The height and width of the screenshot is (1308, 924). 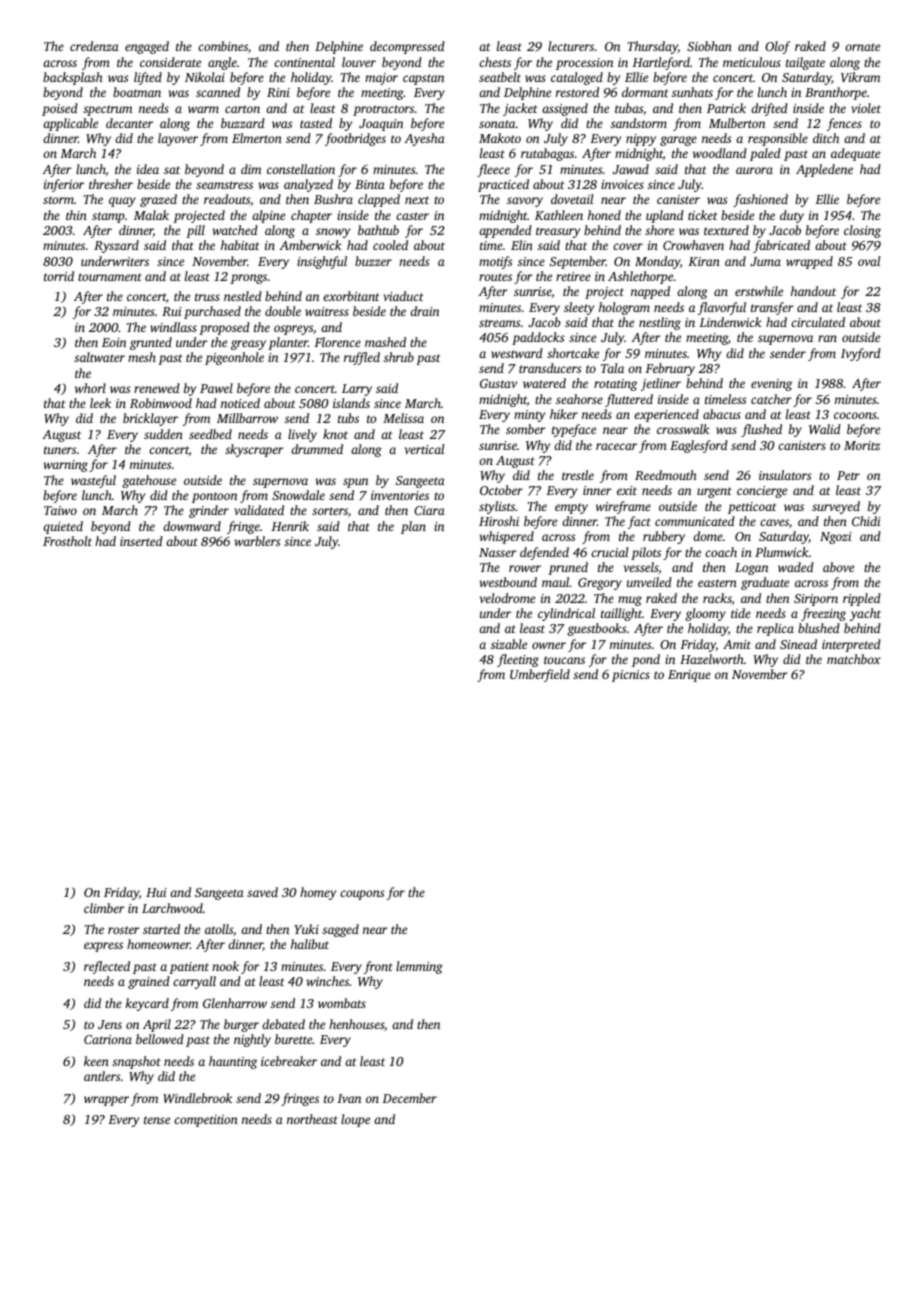 What do you see at coordinates (218, 92) in the screenshot?
I see `scanned` at bounding box center [218, 92].
